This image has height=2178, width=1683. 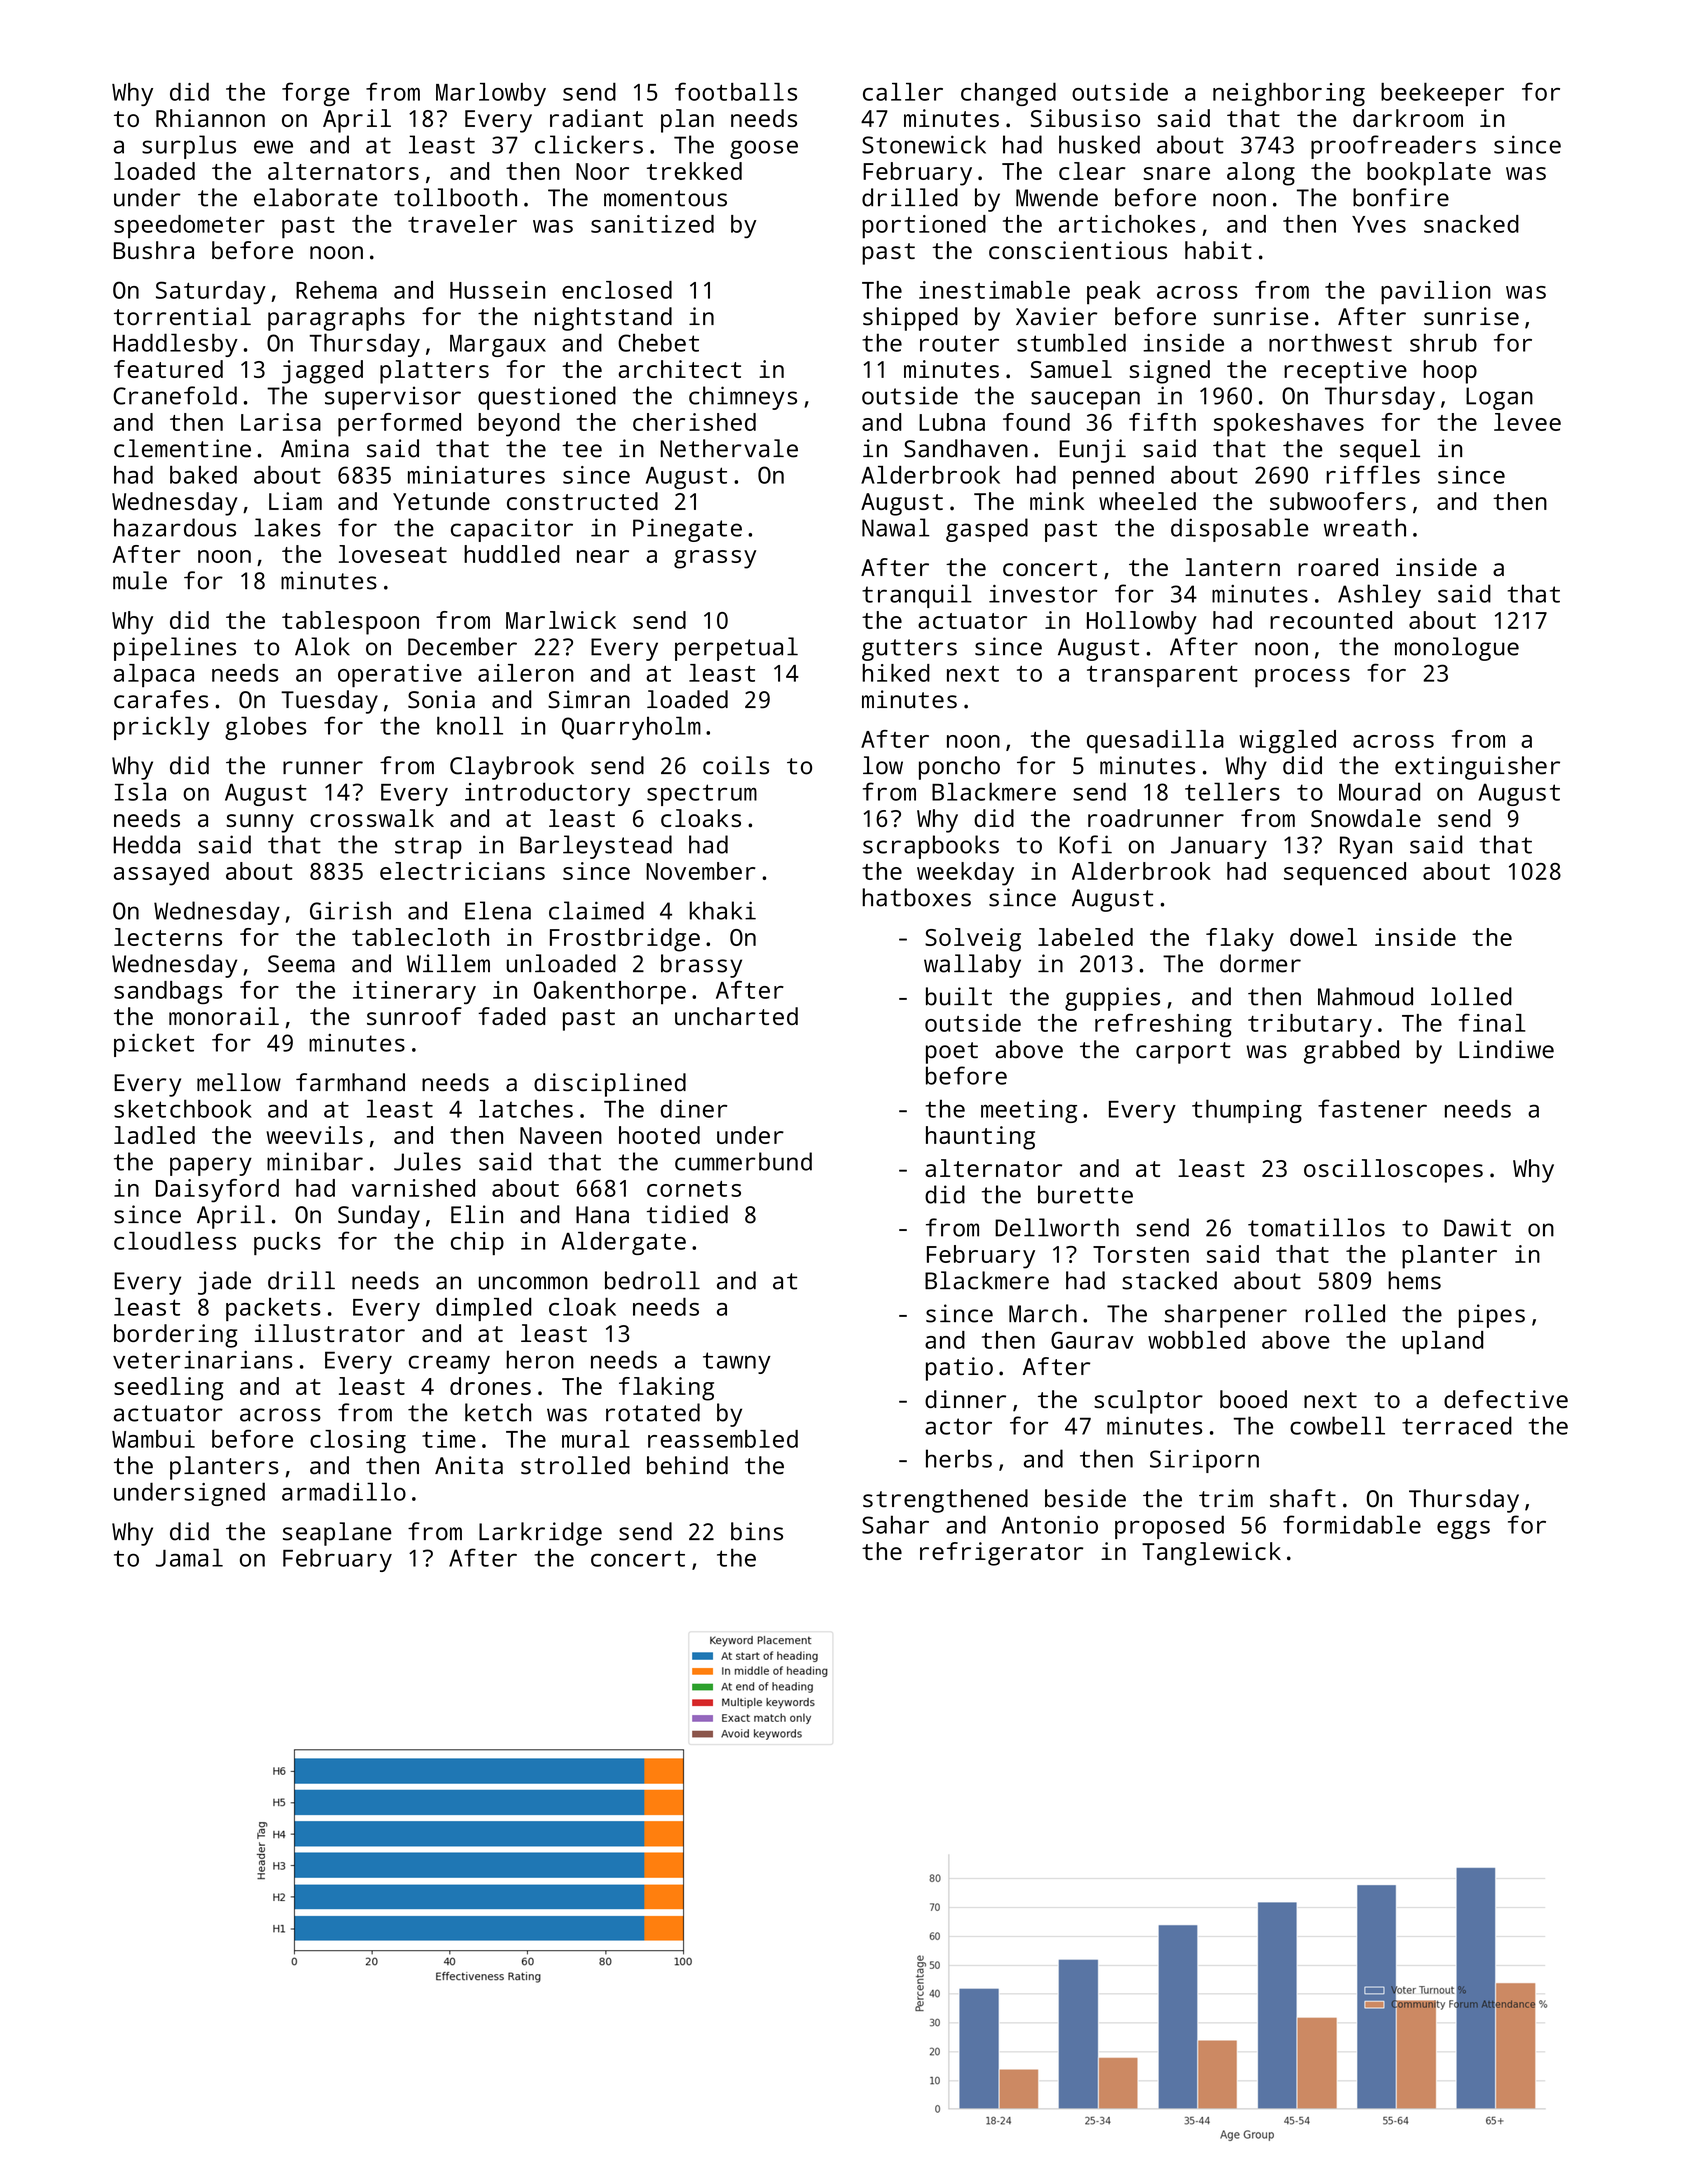 What do you see at coordinates (168, 1389) in the image?
I see `seedling` at bounding box center [168, 1389].
